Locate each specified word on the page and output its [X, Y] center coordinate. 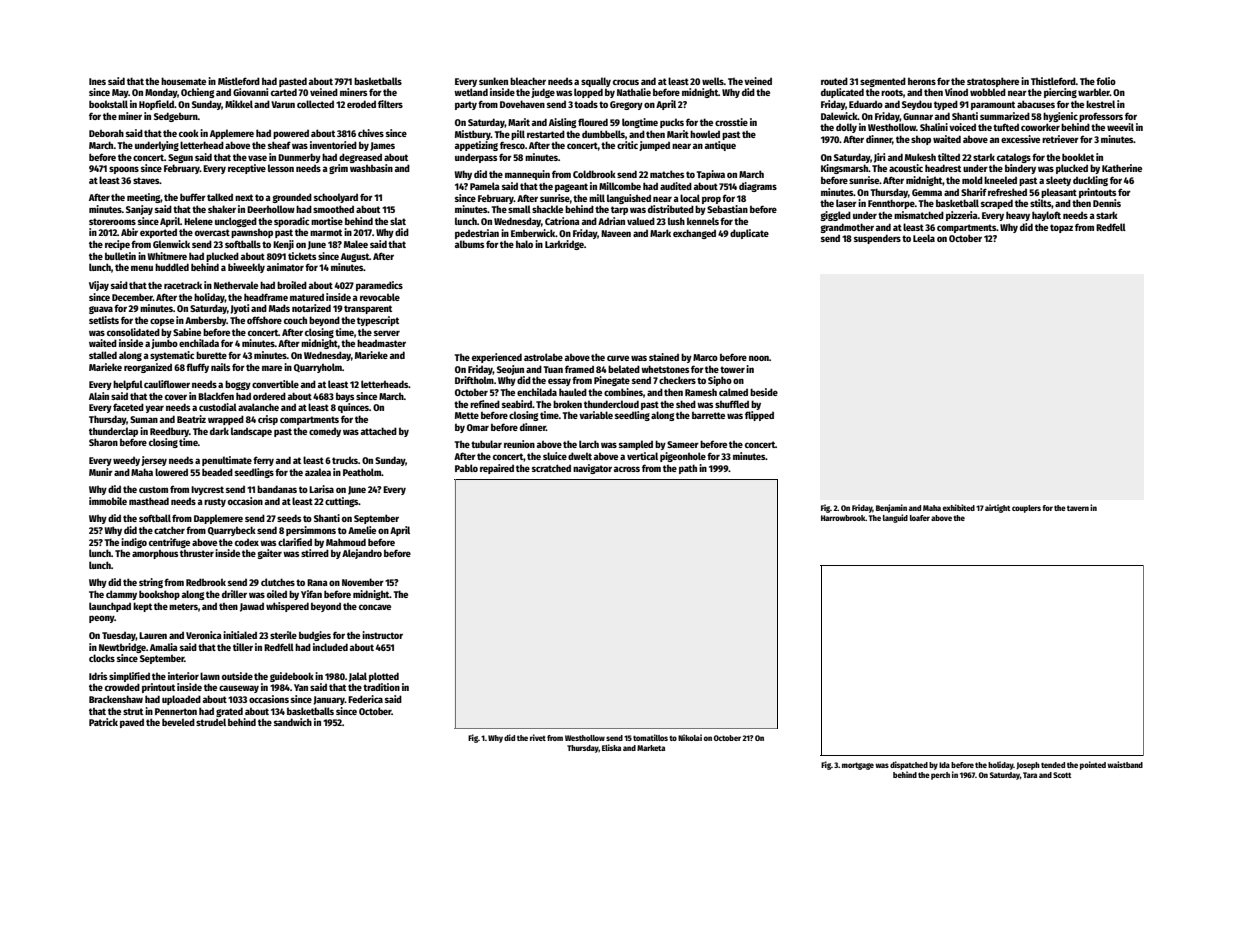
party [466, 105]
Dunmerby [299, 158]
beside [764, 392]
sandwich [293, 722]
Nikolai [690, 737]
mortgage [858, 766]
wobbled [988, 92]
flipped [759, 416]
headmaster [381, 343]
